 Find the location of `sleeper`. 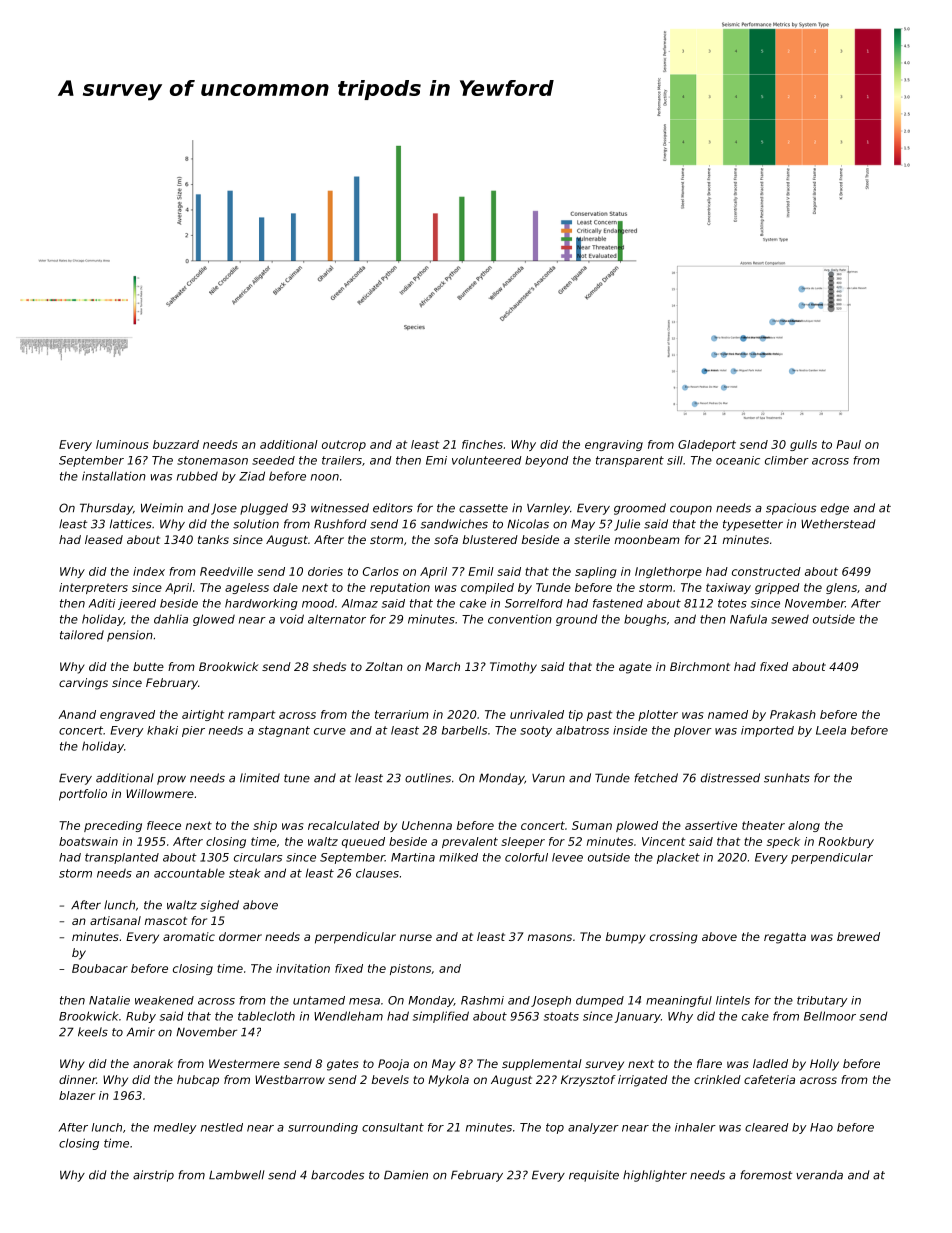

sleeper is located at coordinates (523, 842).
